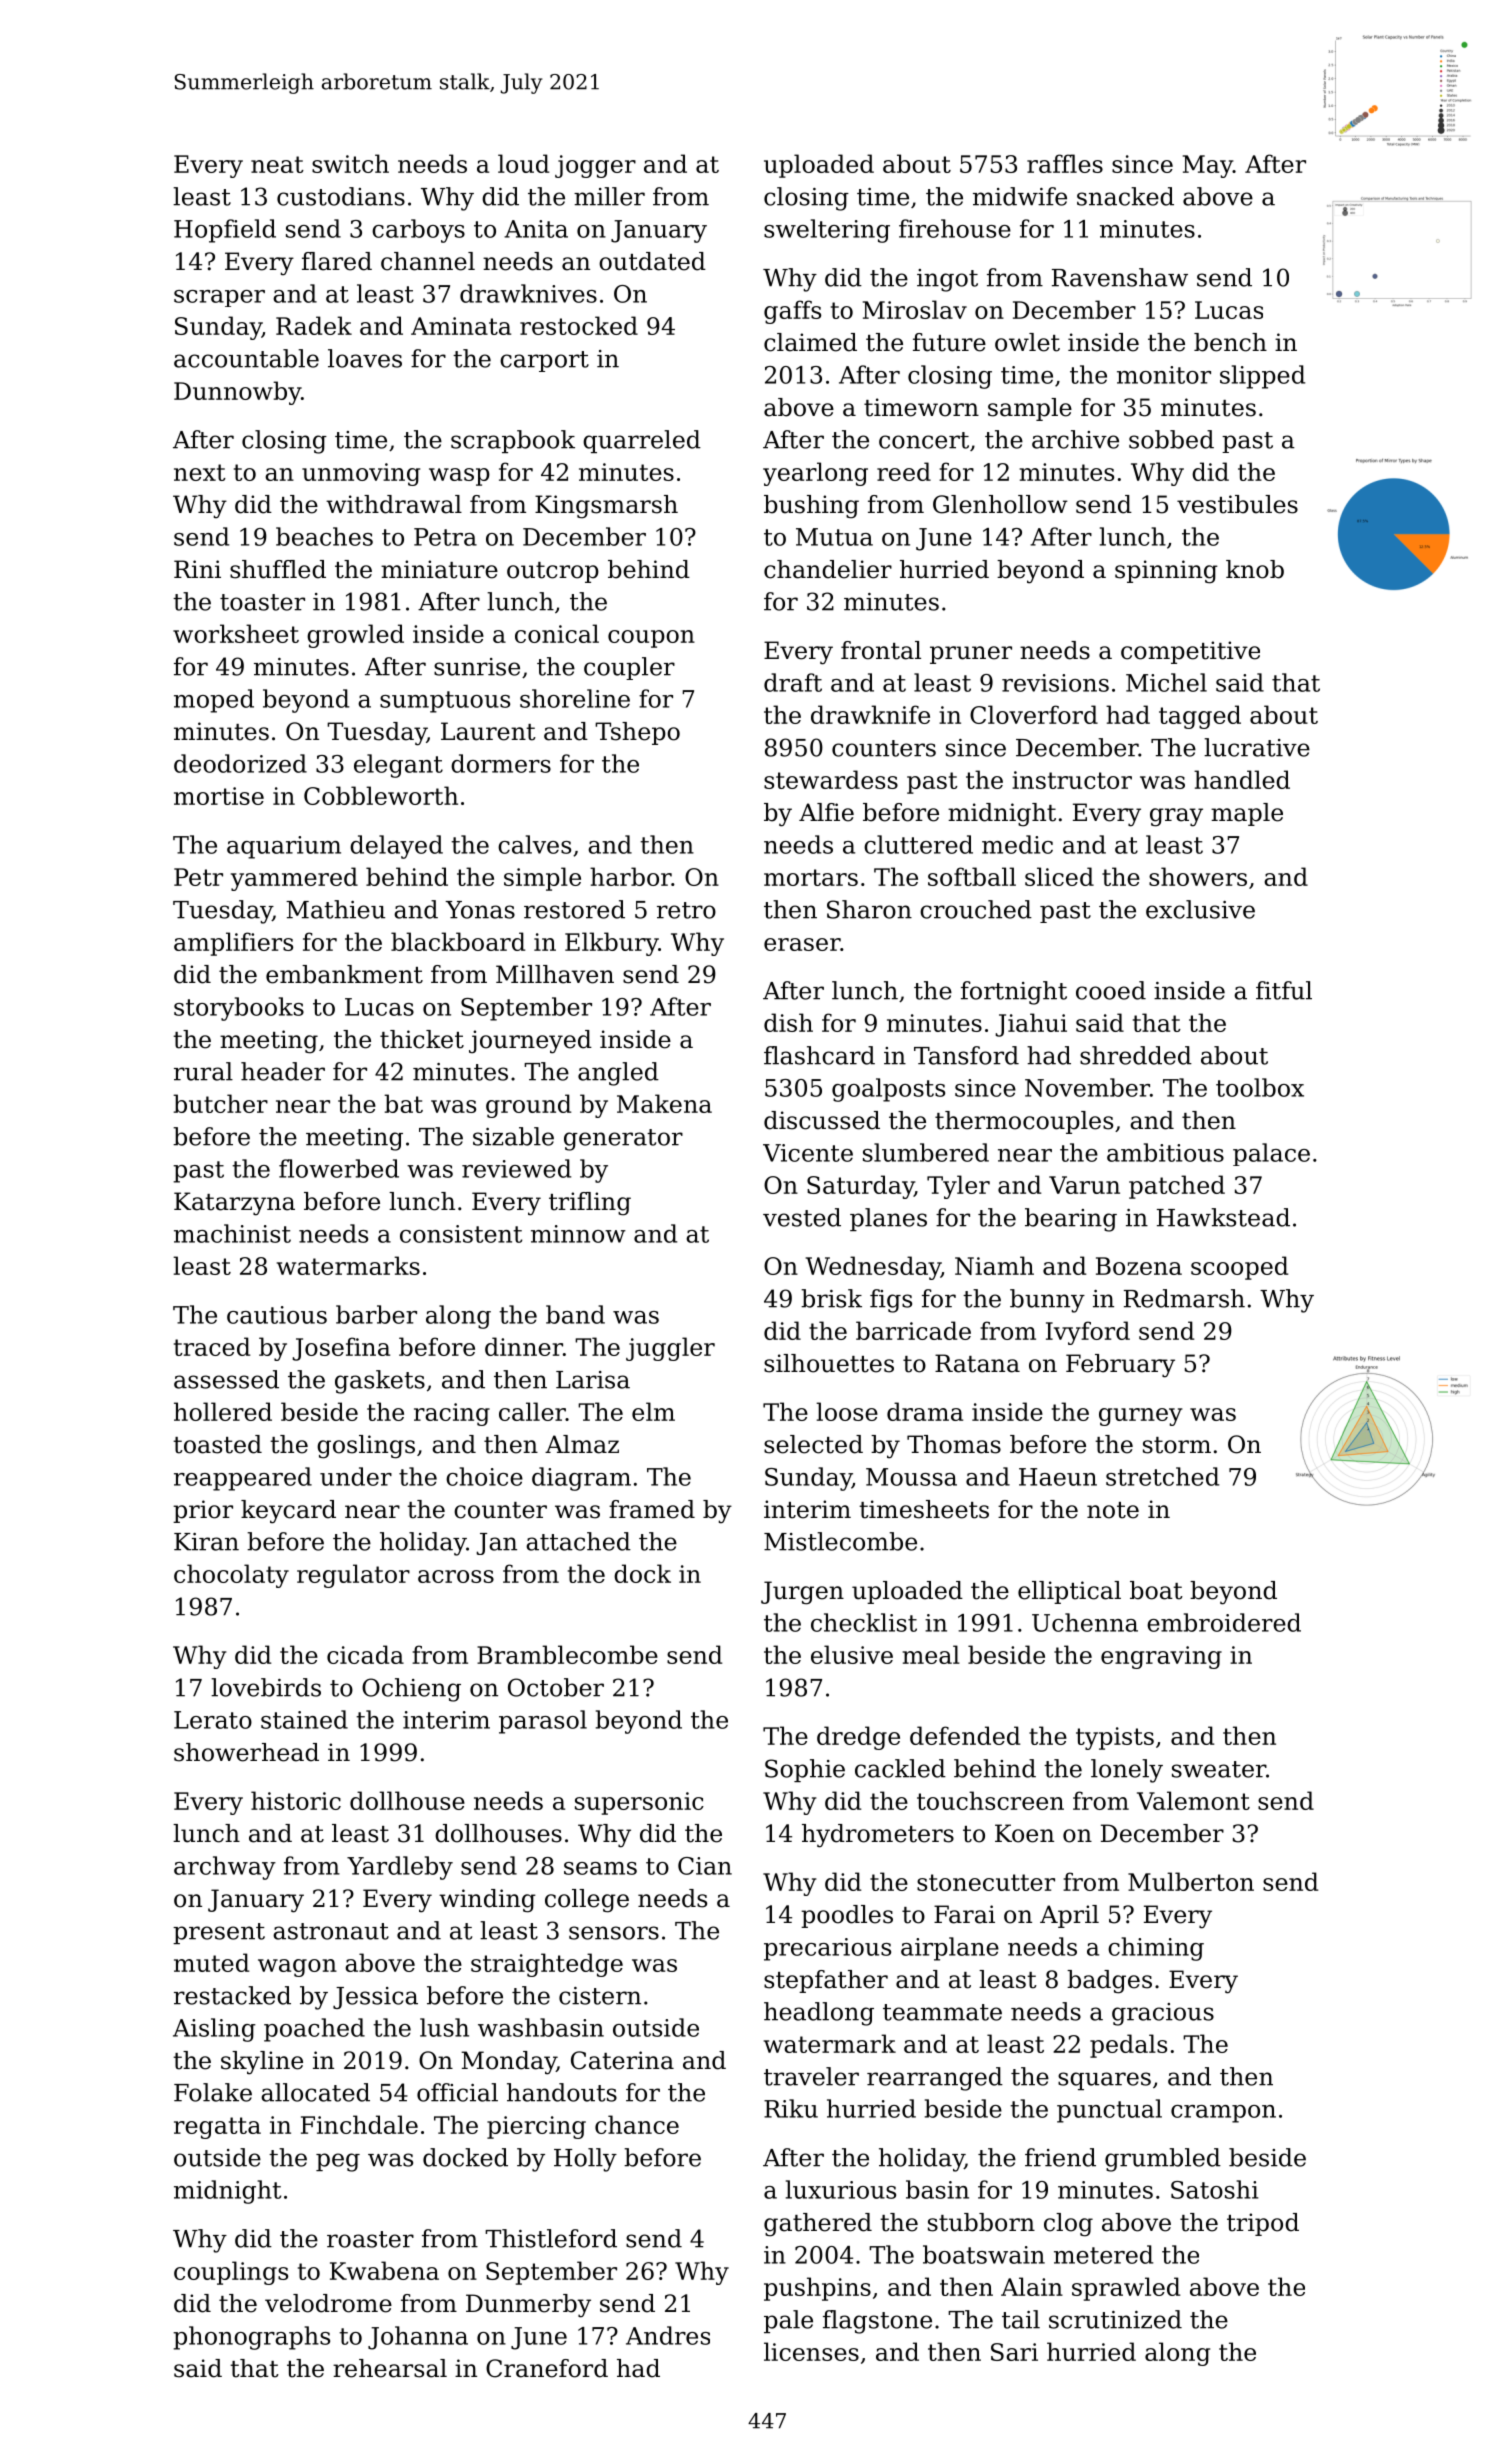  I want to click on pushpins, so click(817, 2289).
